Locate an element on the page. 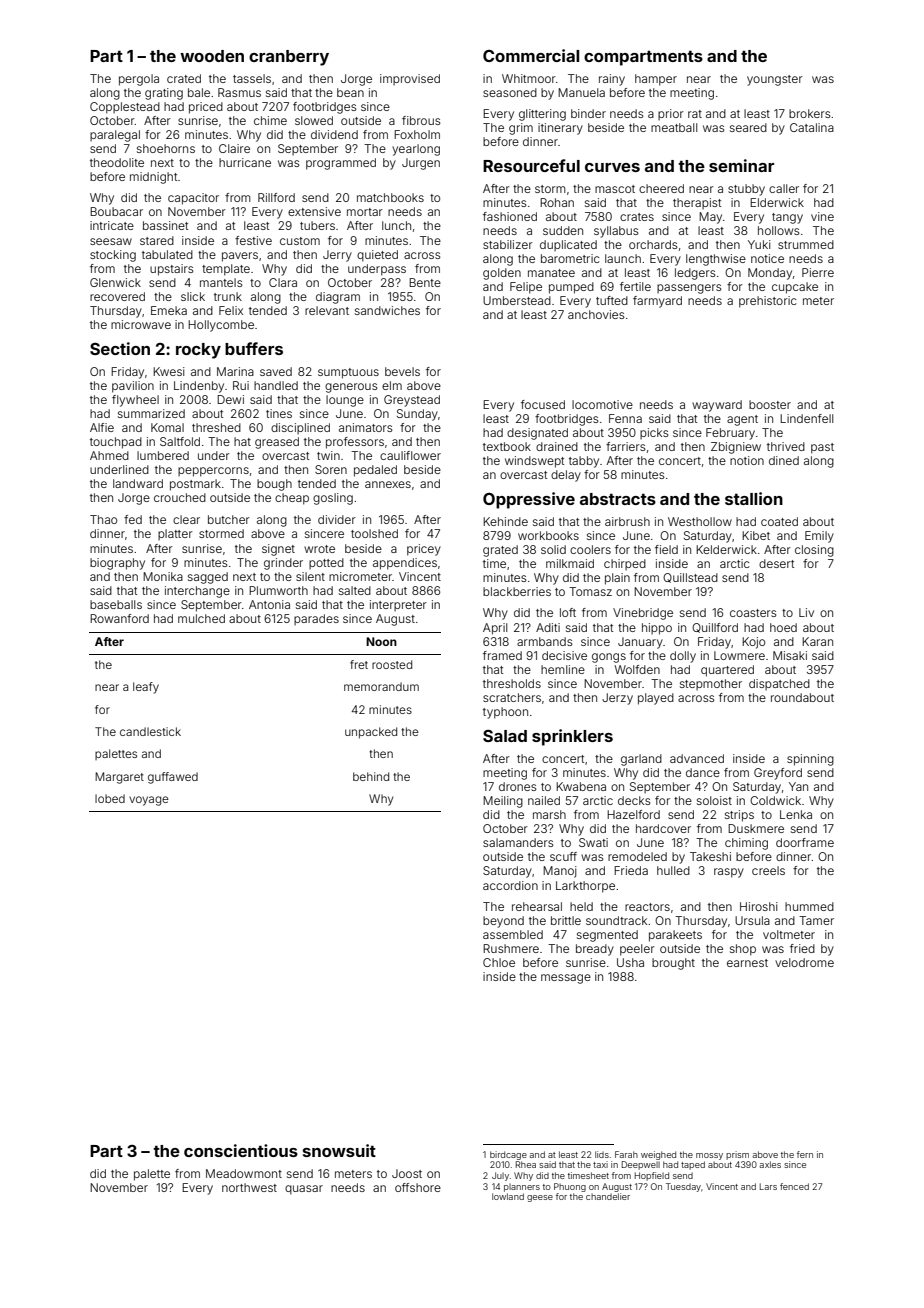 The height and width of the page is (1308, 924). sagged is located at coordinates (208, 578).
